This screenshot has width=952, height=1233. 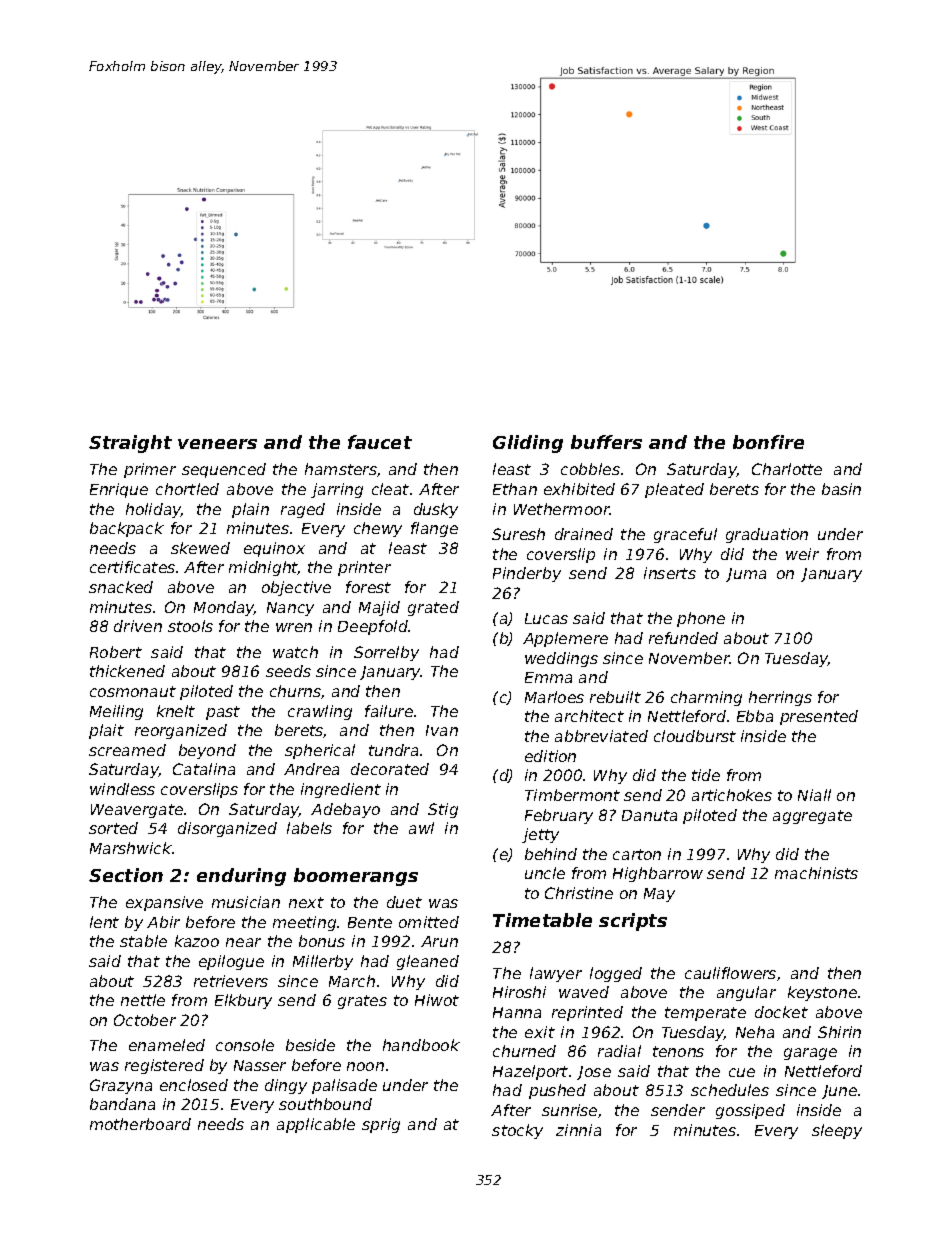 I want to click on motherboard, so click(x=140, y=1124).
